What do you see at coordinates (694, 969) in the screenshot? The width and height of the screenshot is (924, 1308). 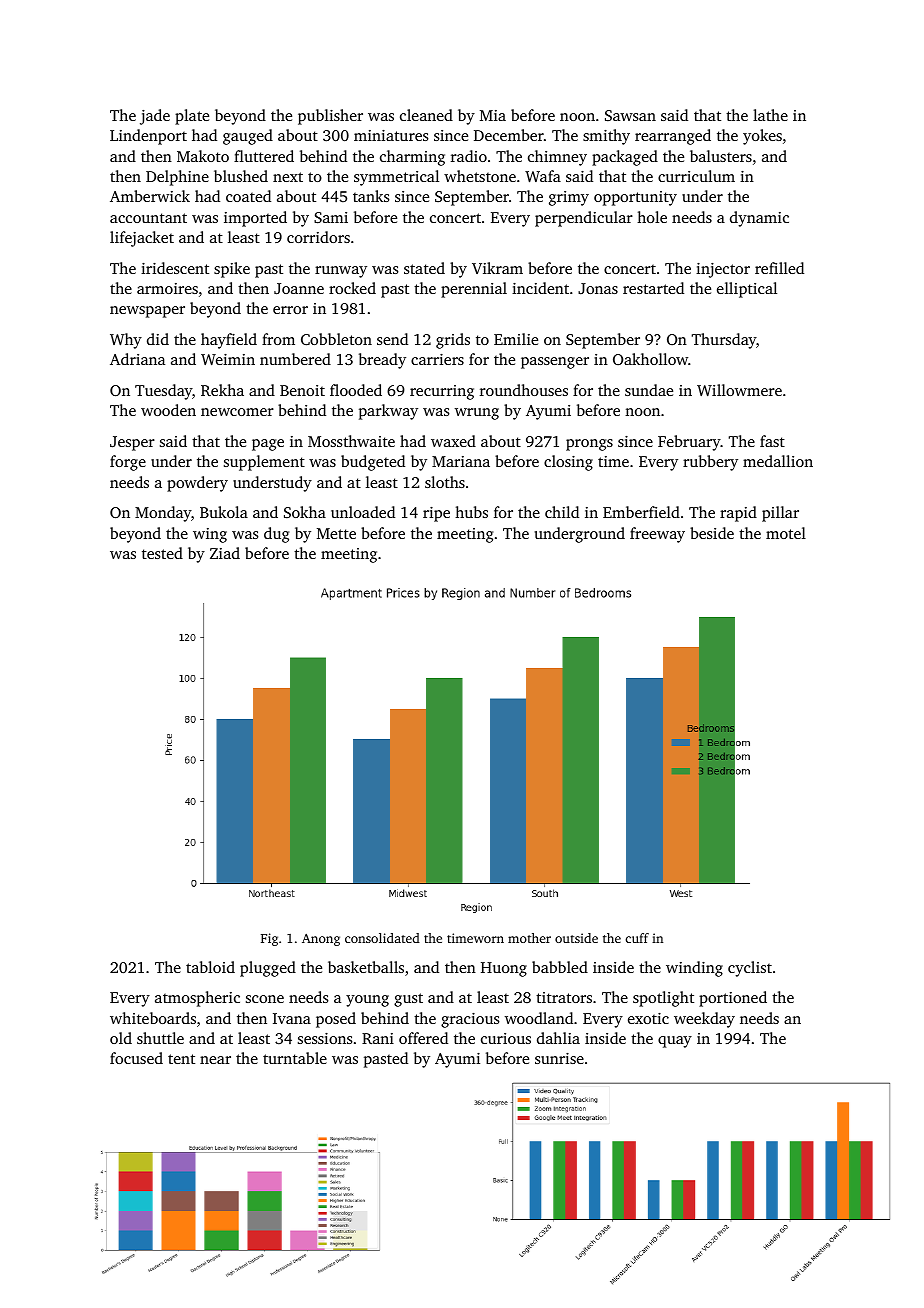 I see `winding` at bounding box center [694, 969].
